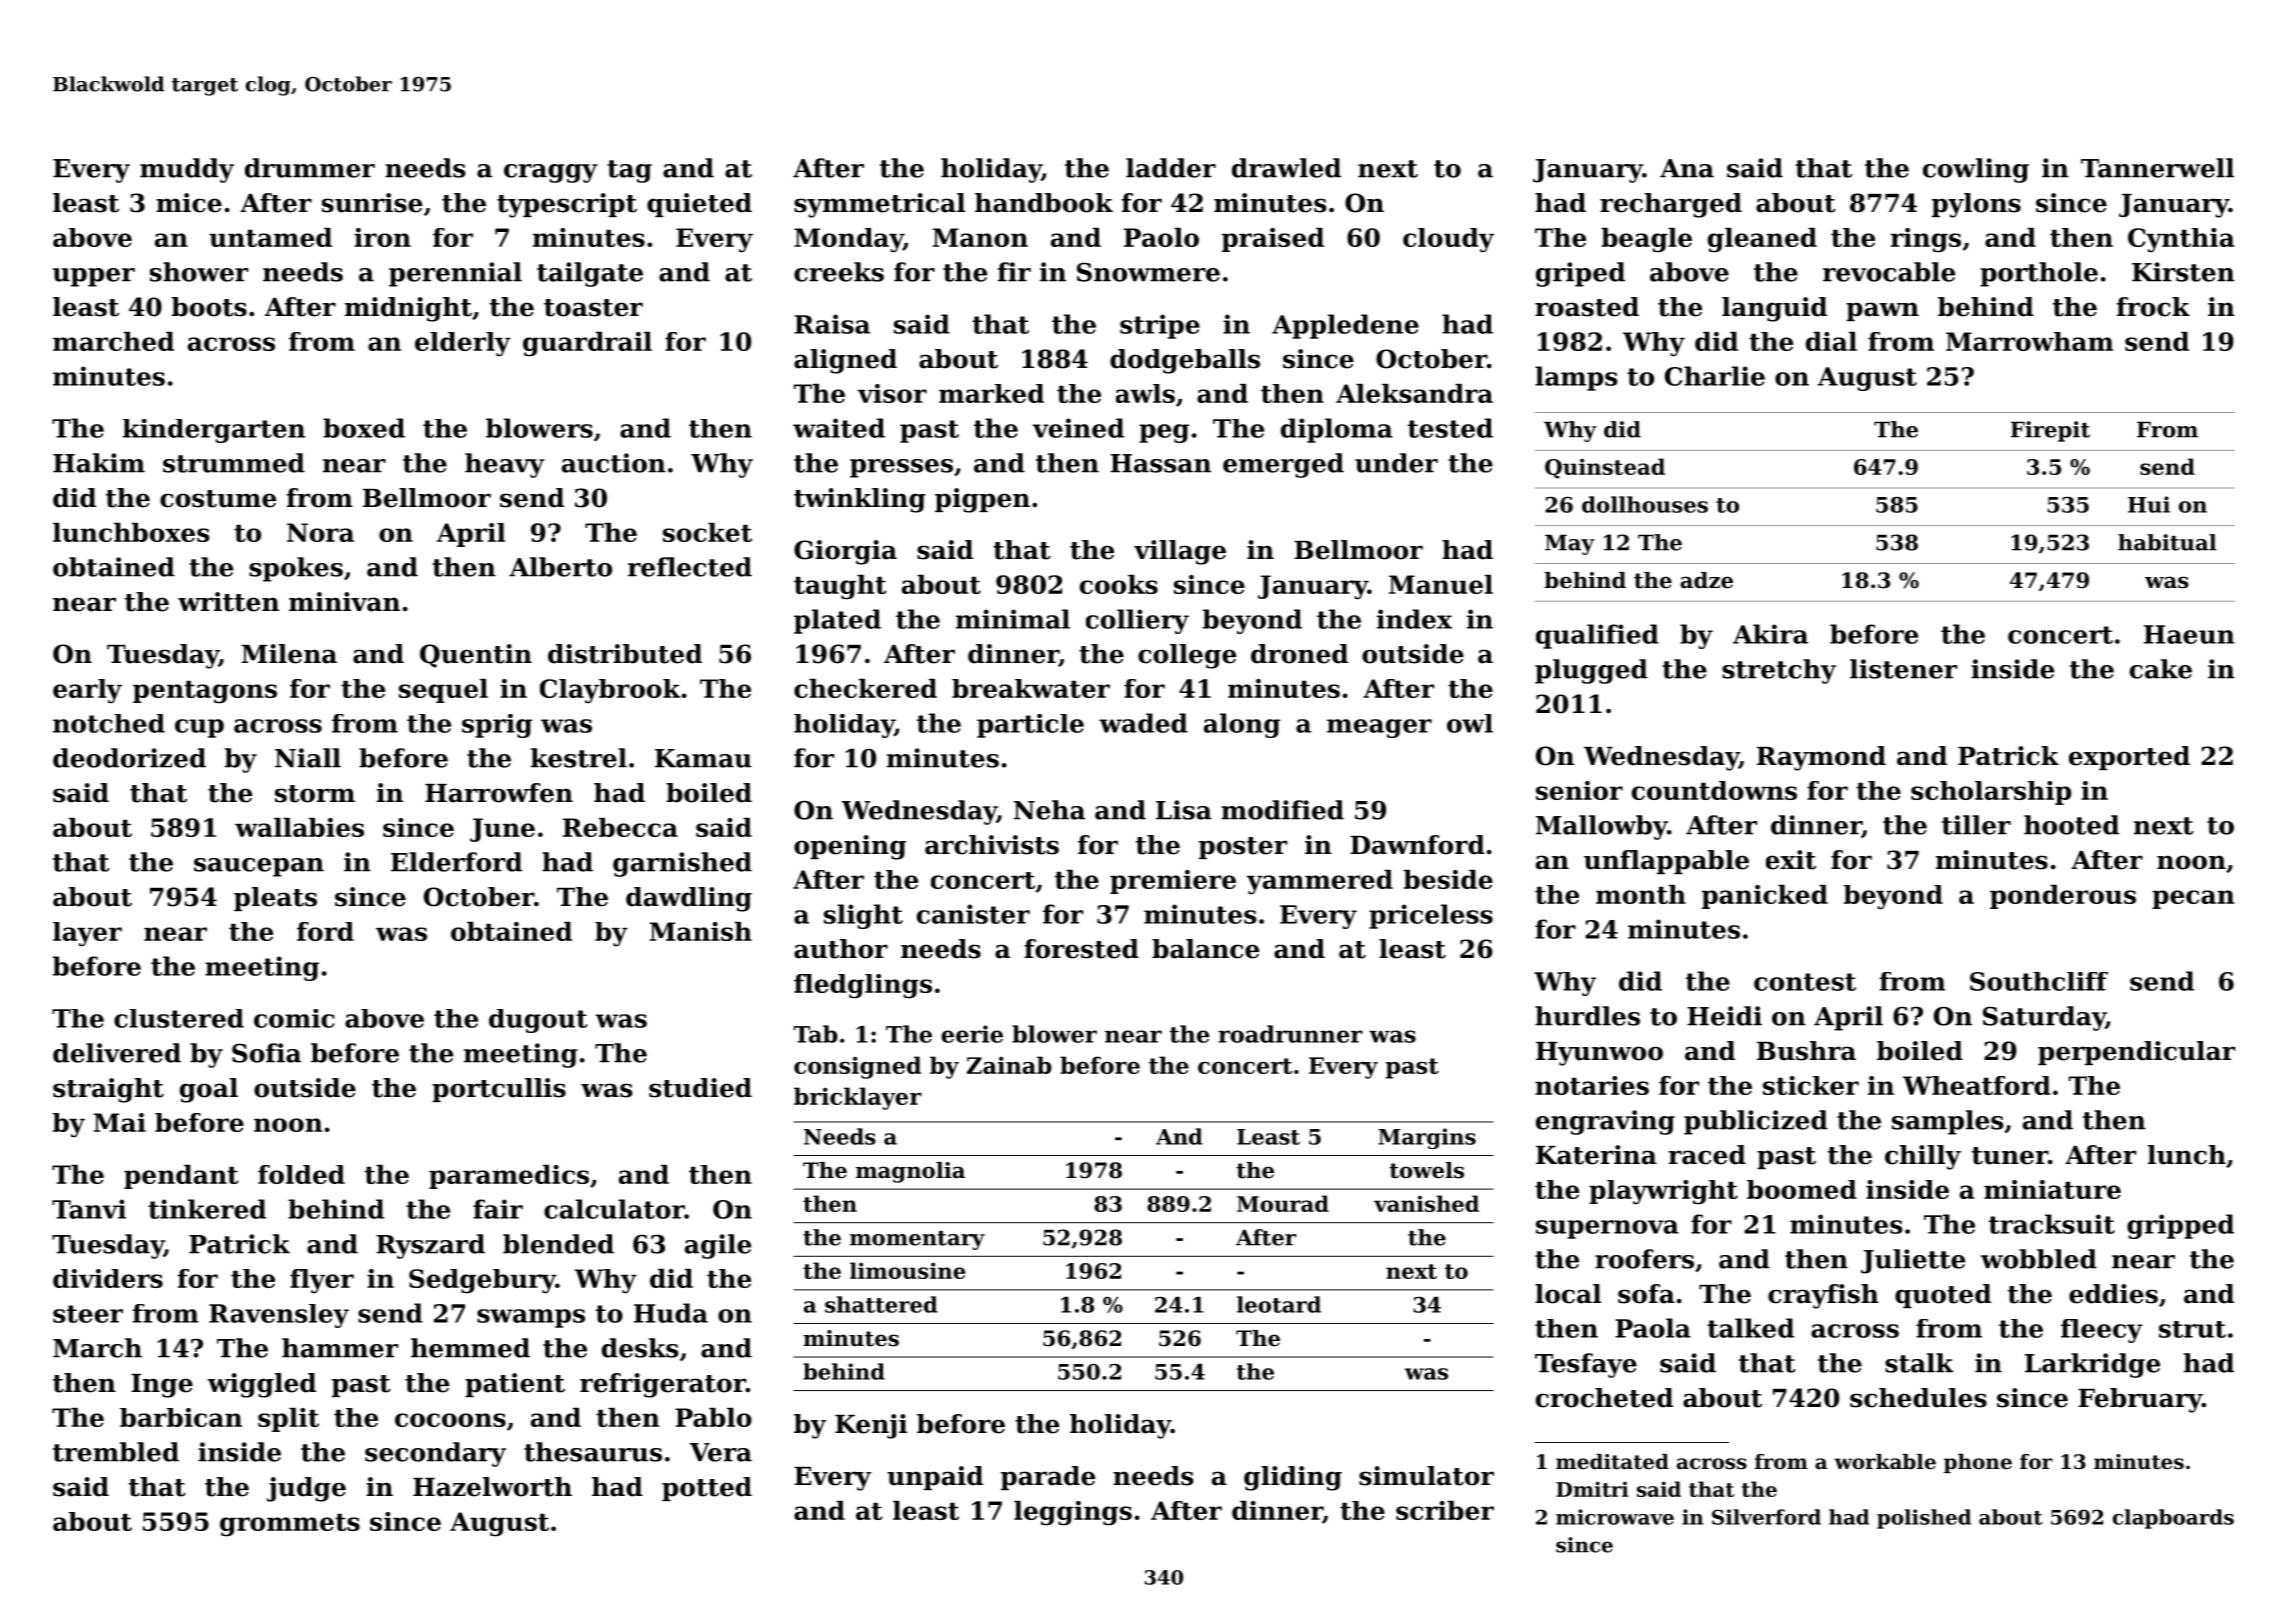 Image resolution: width=2287 pixels, height=1617 pixels. What do you see at coordinates (463, 344) in the document?
I see `elderly` at bounding box center [463, 344].
